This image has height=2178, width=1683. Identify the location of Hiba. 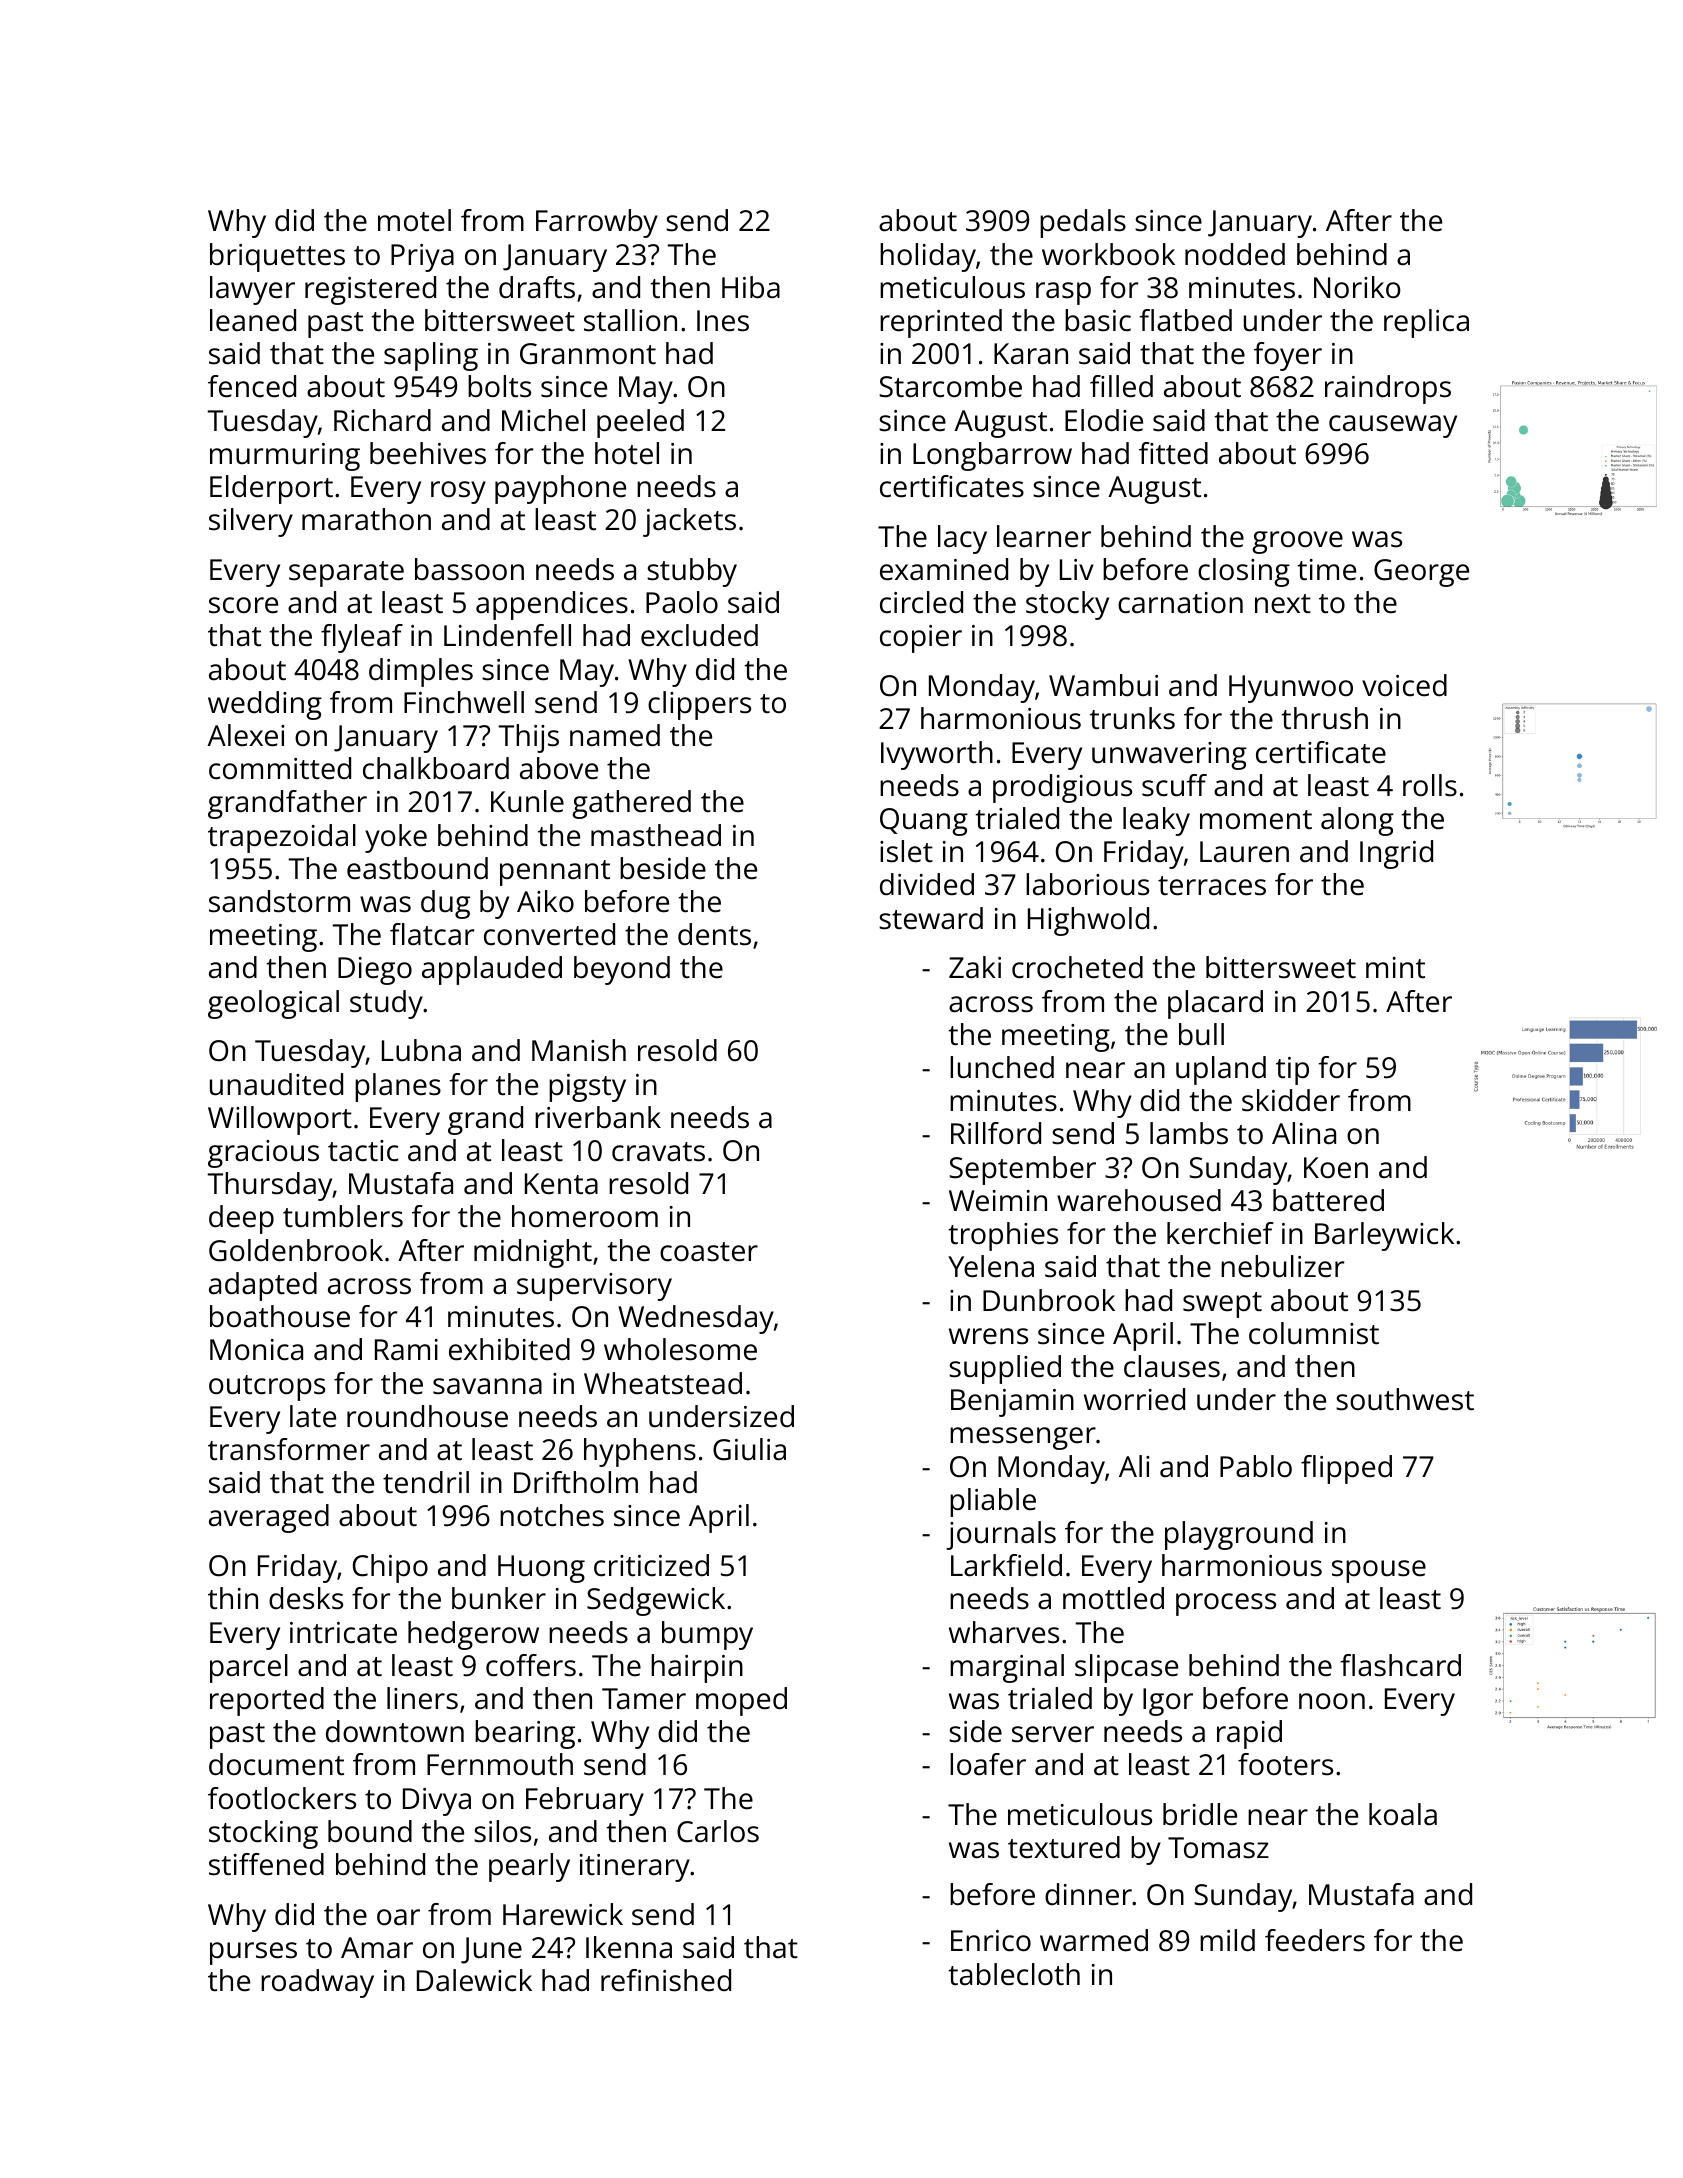
(751, 287).
